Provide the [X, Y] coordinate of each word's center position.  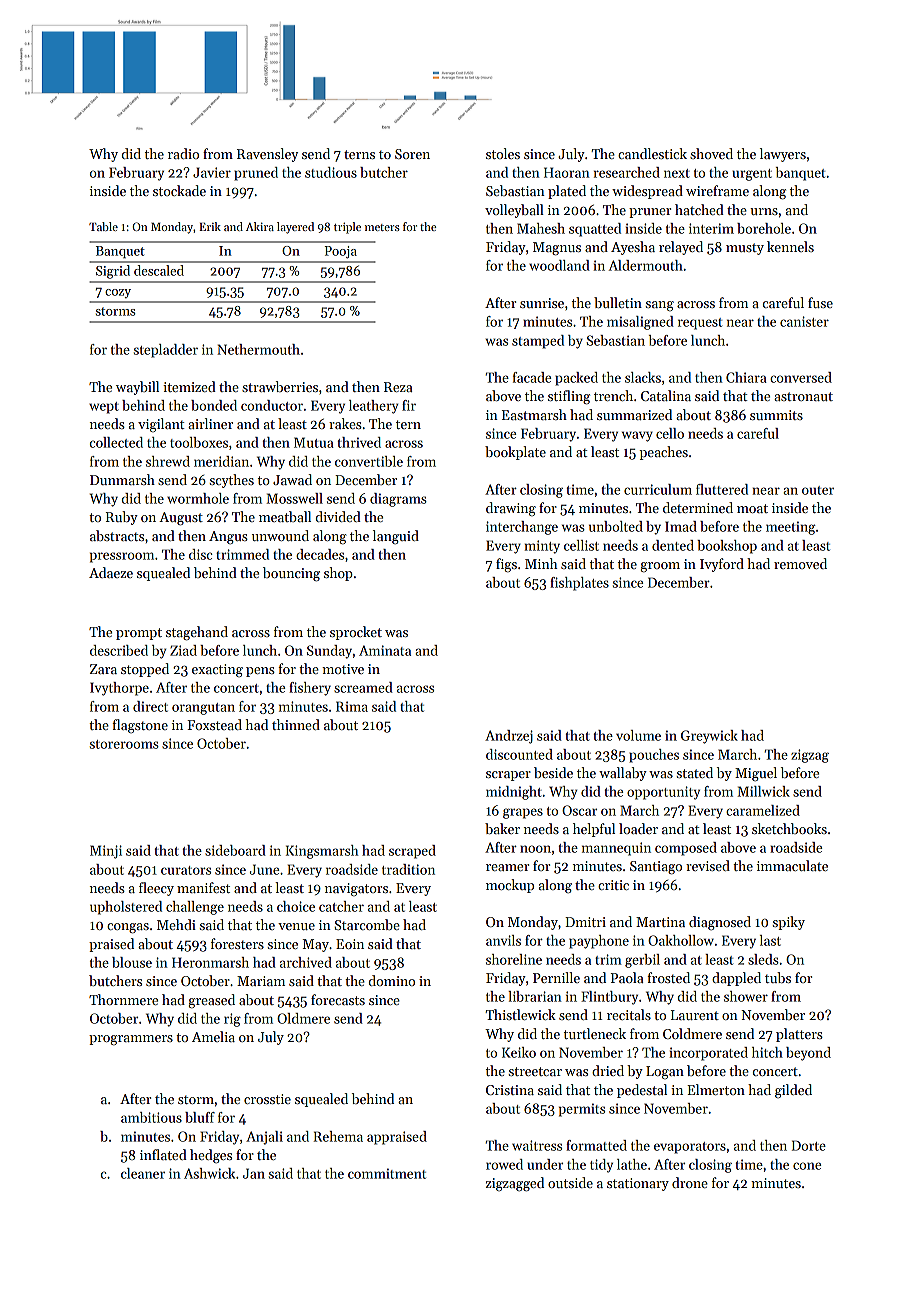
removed [800, 563]
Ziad [183, 650]
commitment [387, 1173]
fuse [820, 302]
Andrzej [509, 737]
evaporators [690, 1148]
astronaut [803, 396]
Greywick [709, 737]
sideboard [235, 850]
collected [116, 442]
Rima [352, 706]
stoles [503, 153]
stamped [538, 342]
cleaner [143, 1173]
